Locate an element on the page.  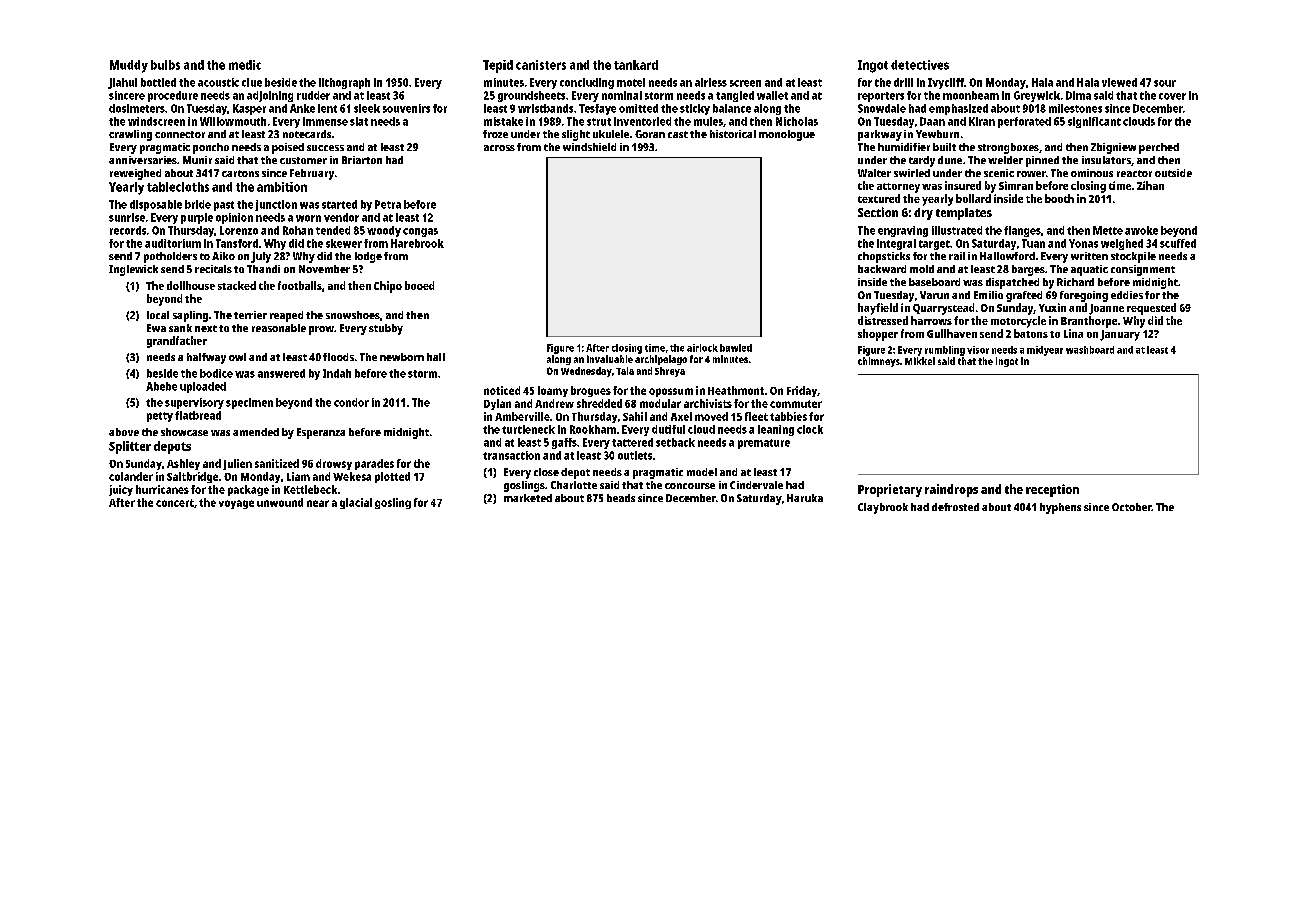
premature is located at coordinates (764, 444).
